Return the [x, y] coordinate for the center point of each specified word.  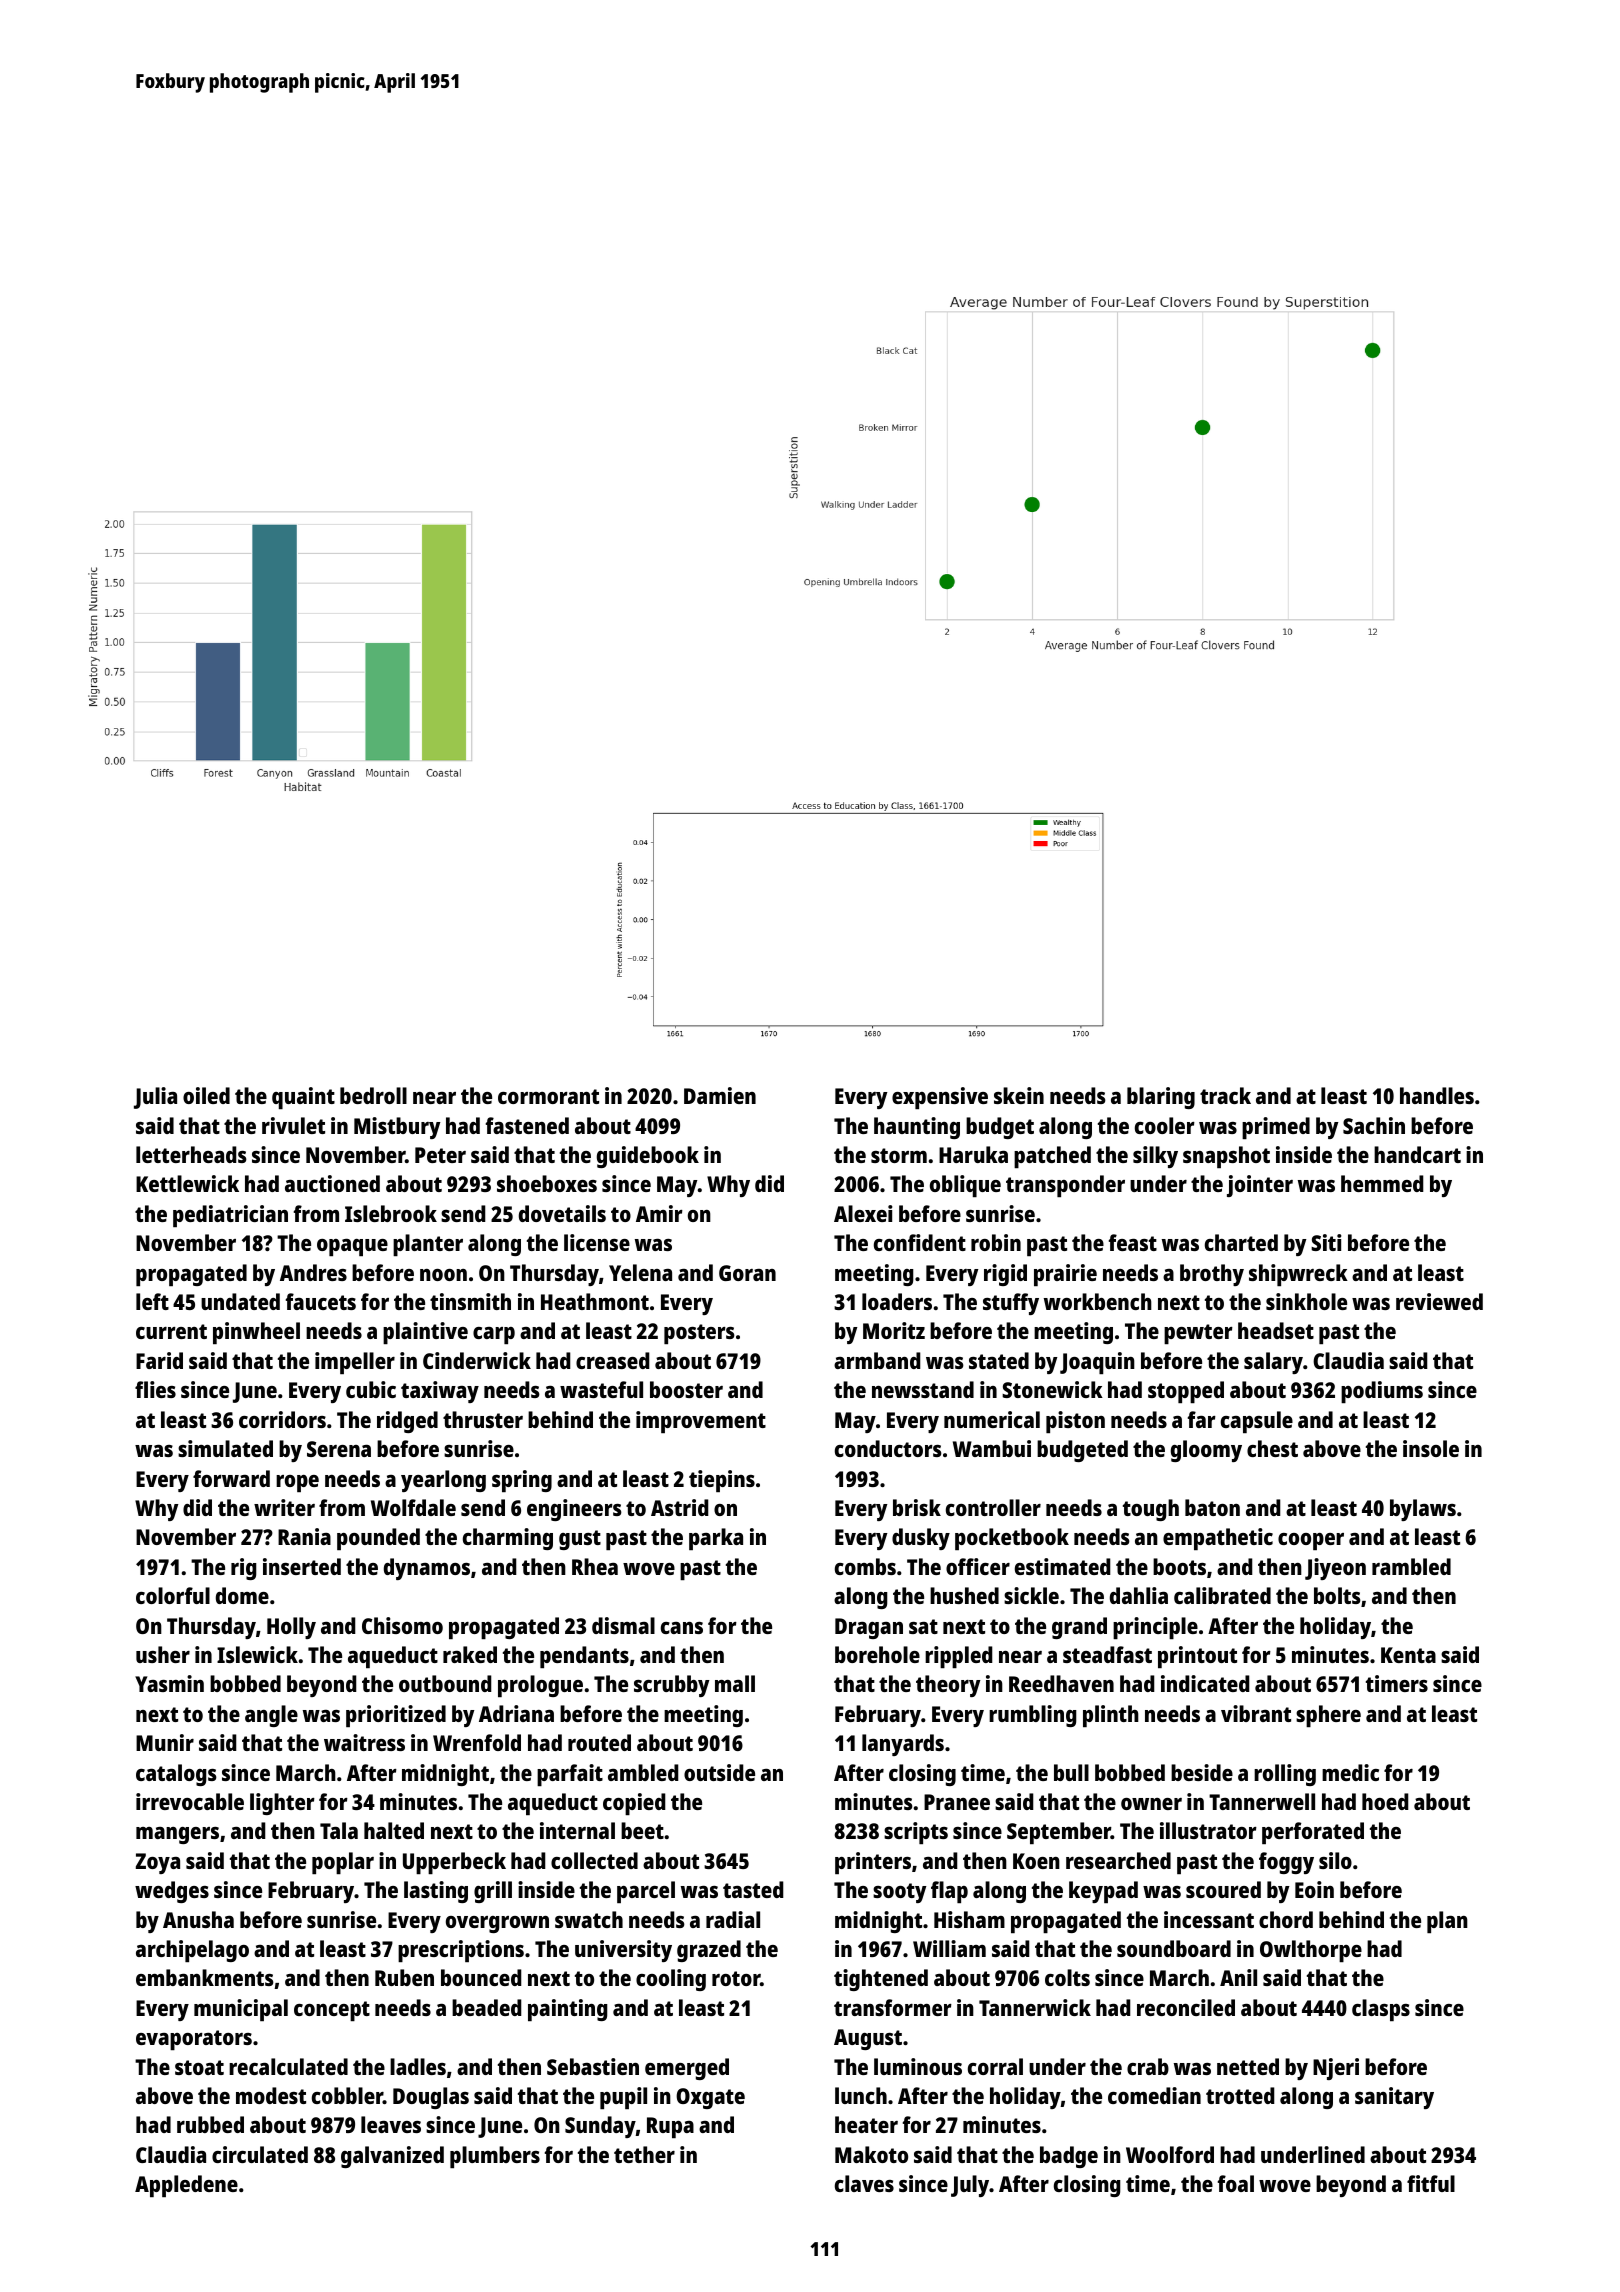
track [1225, 1095]
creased [613, 1360]
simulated [225, 1448]
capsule [1257, 1422]
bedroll [373, 1095]
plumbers [495, 2157]
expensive [940, 1098]
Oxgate [710, 2098]
